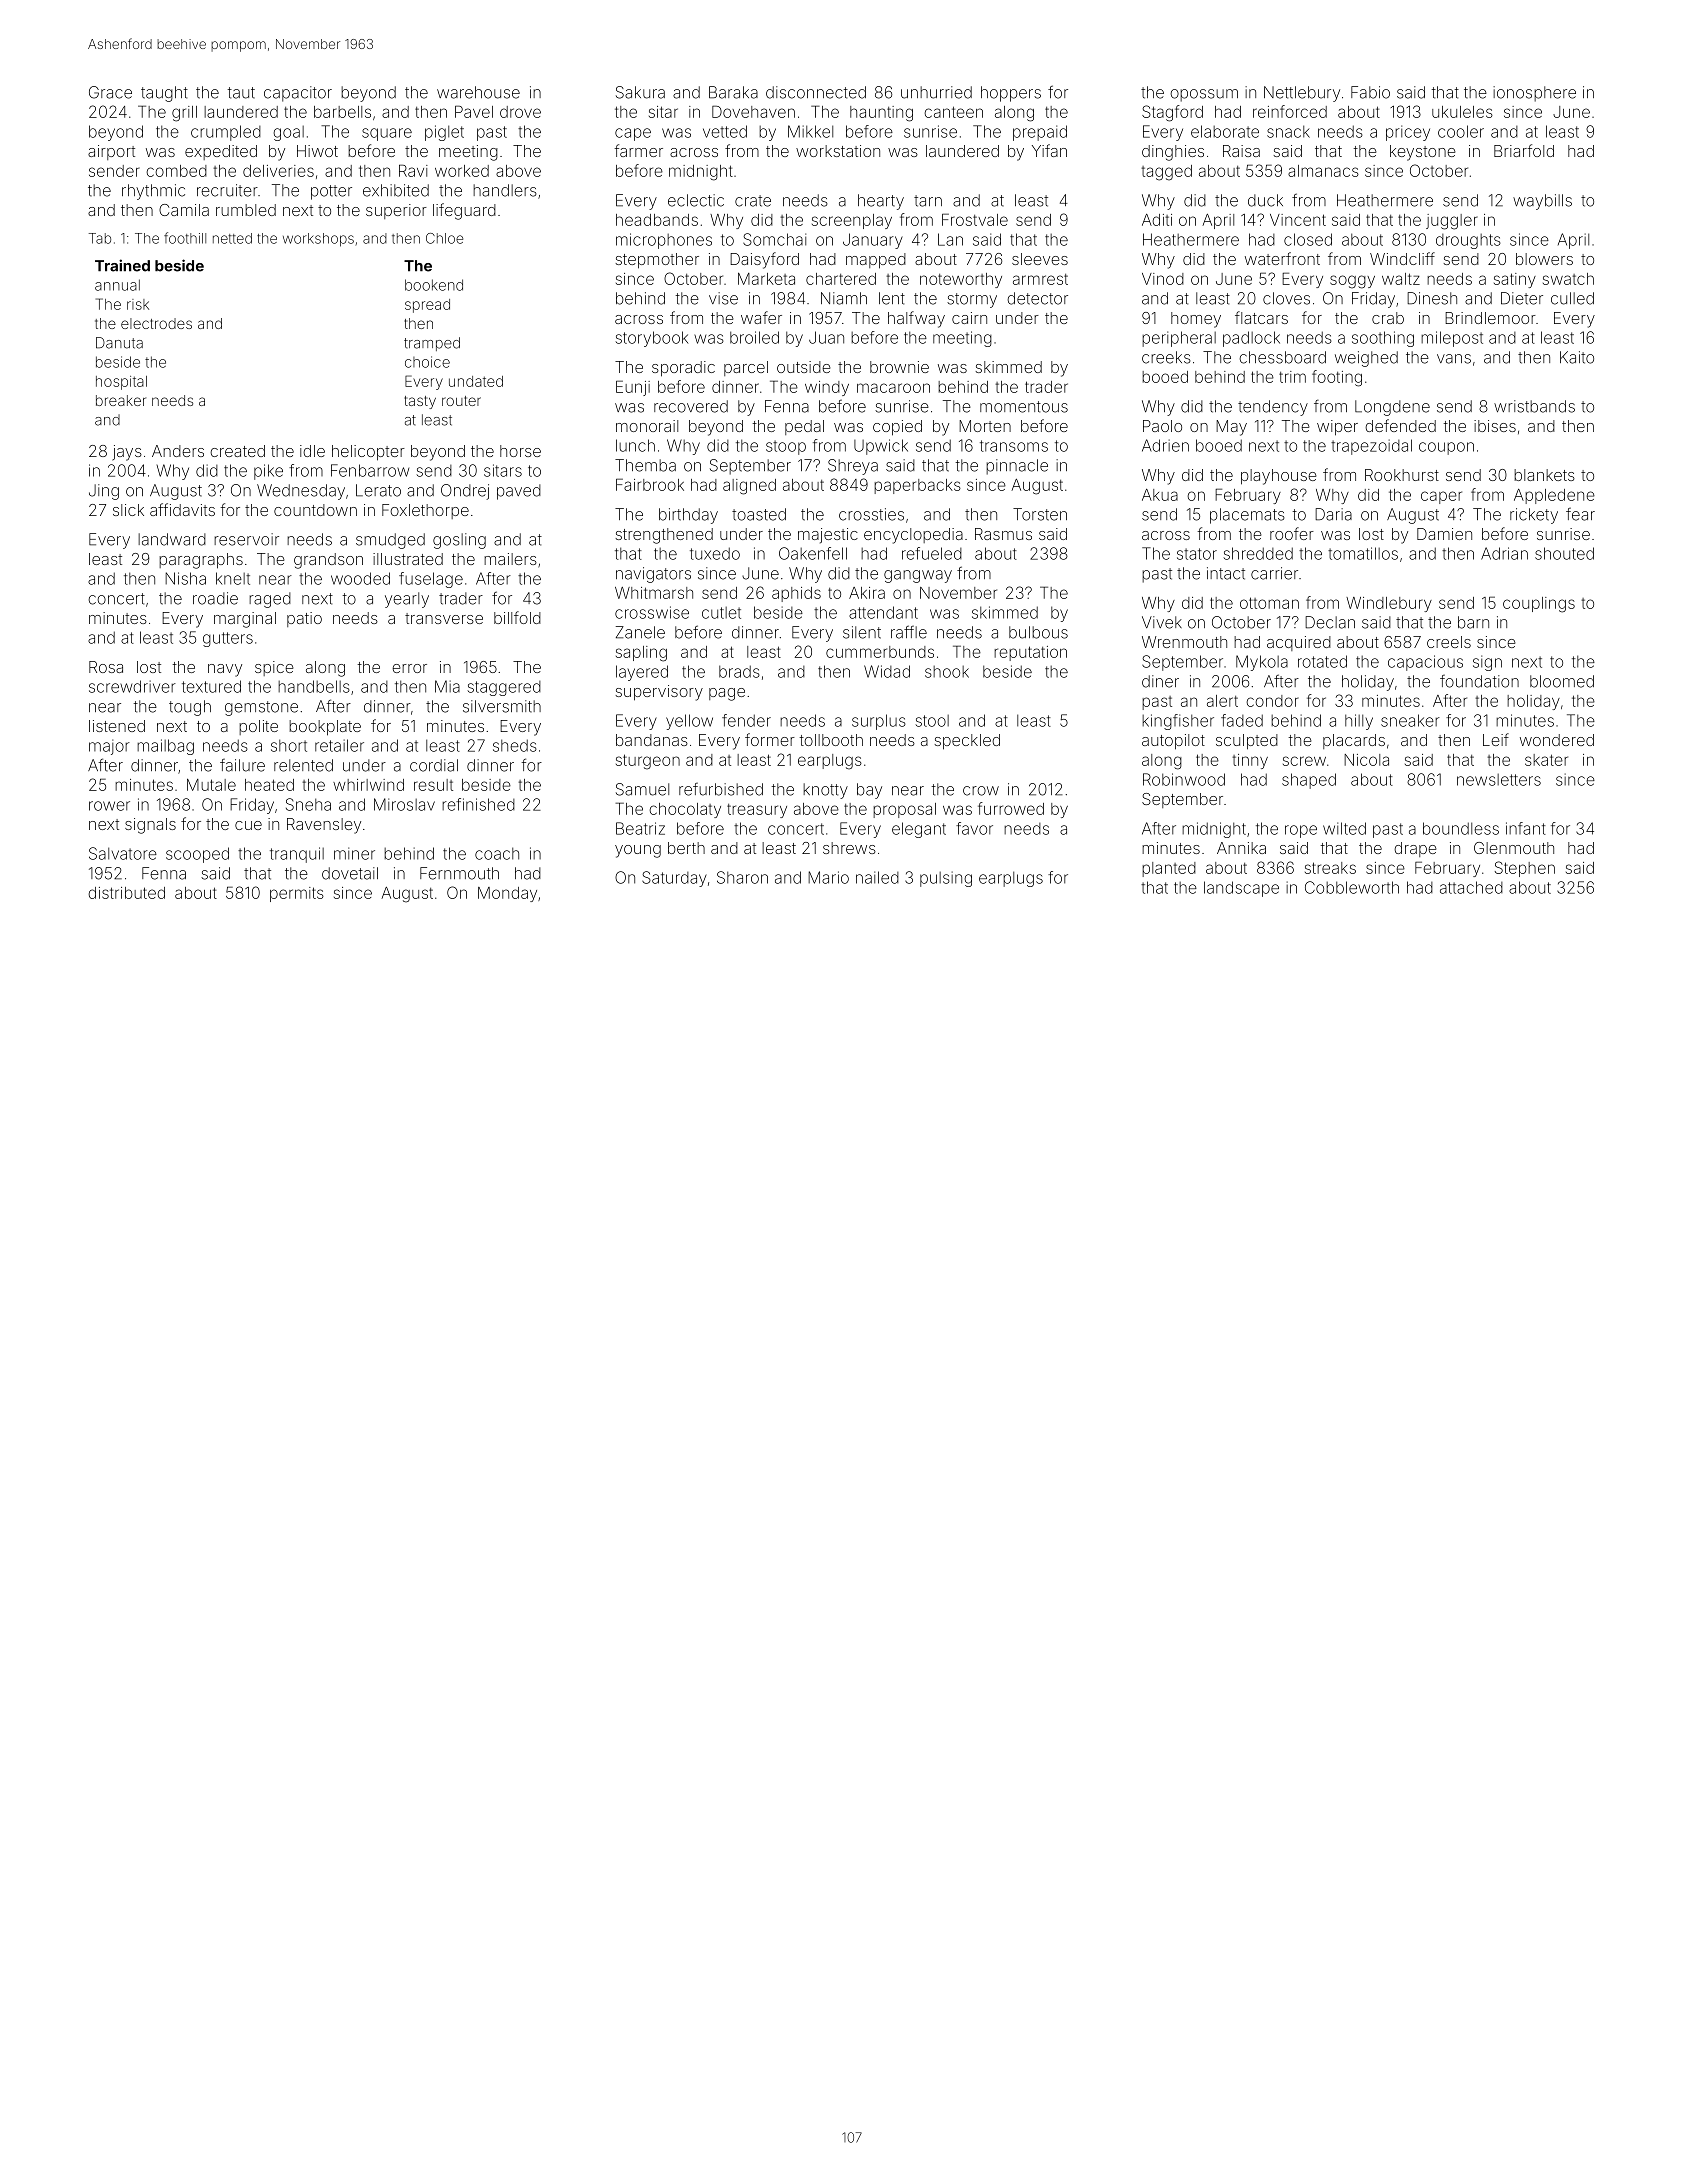 The height and width of the document is (2178, 1683). What do you see at coordinates (269, 785) in the document?
I see `heated` at bounding box center [269, 785].
